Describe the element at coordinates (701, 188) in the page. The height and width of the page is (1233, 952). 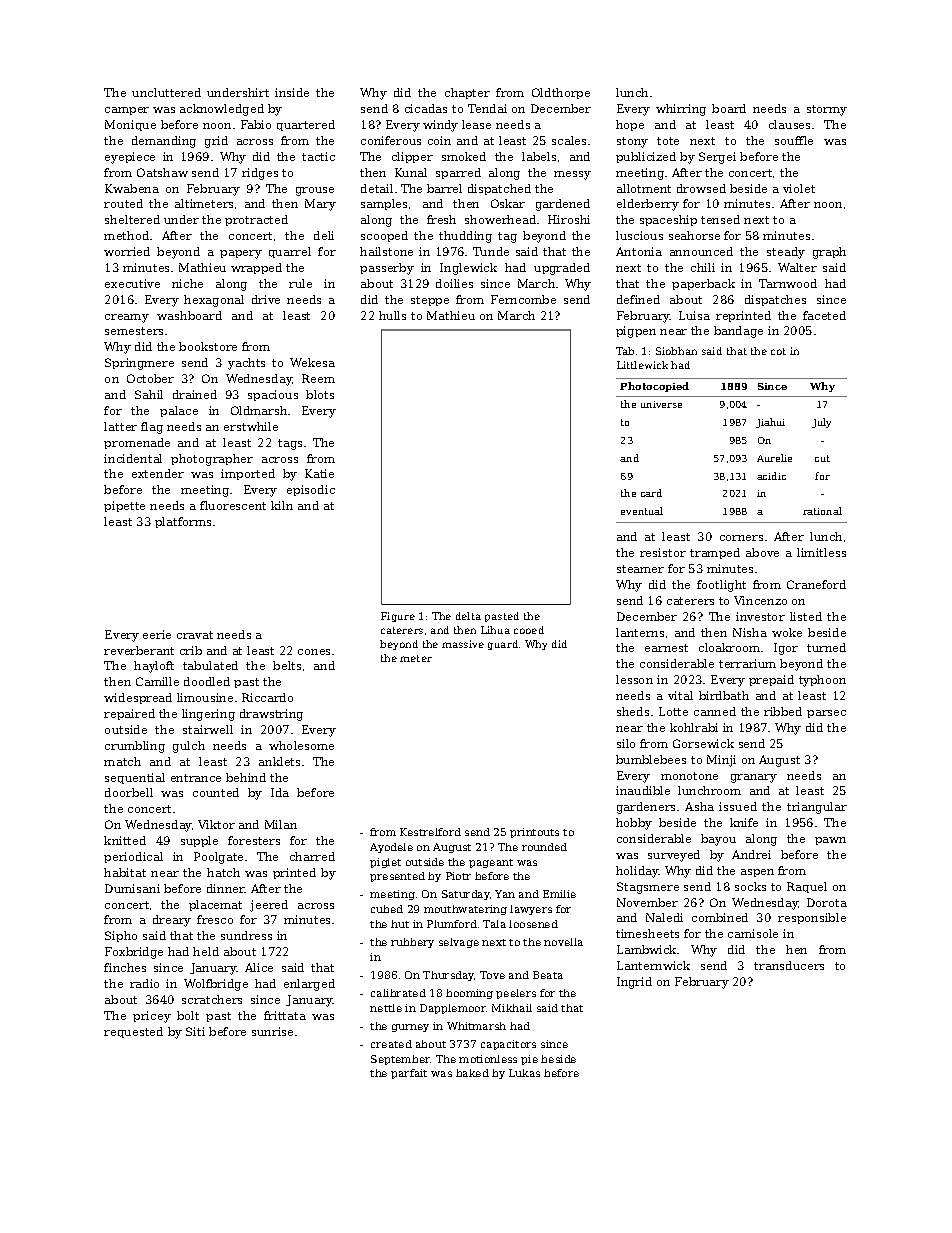
I see `drowsed` at that location.
